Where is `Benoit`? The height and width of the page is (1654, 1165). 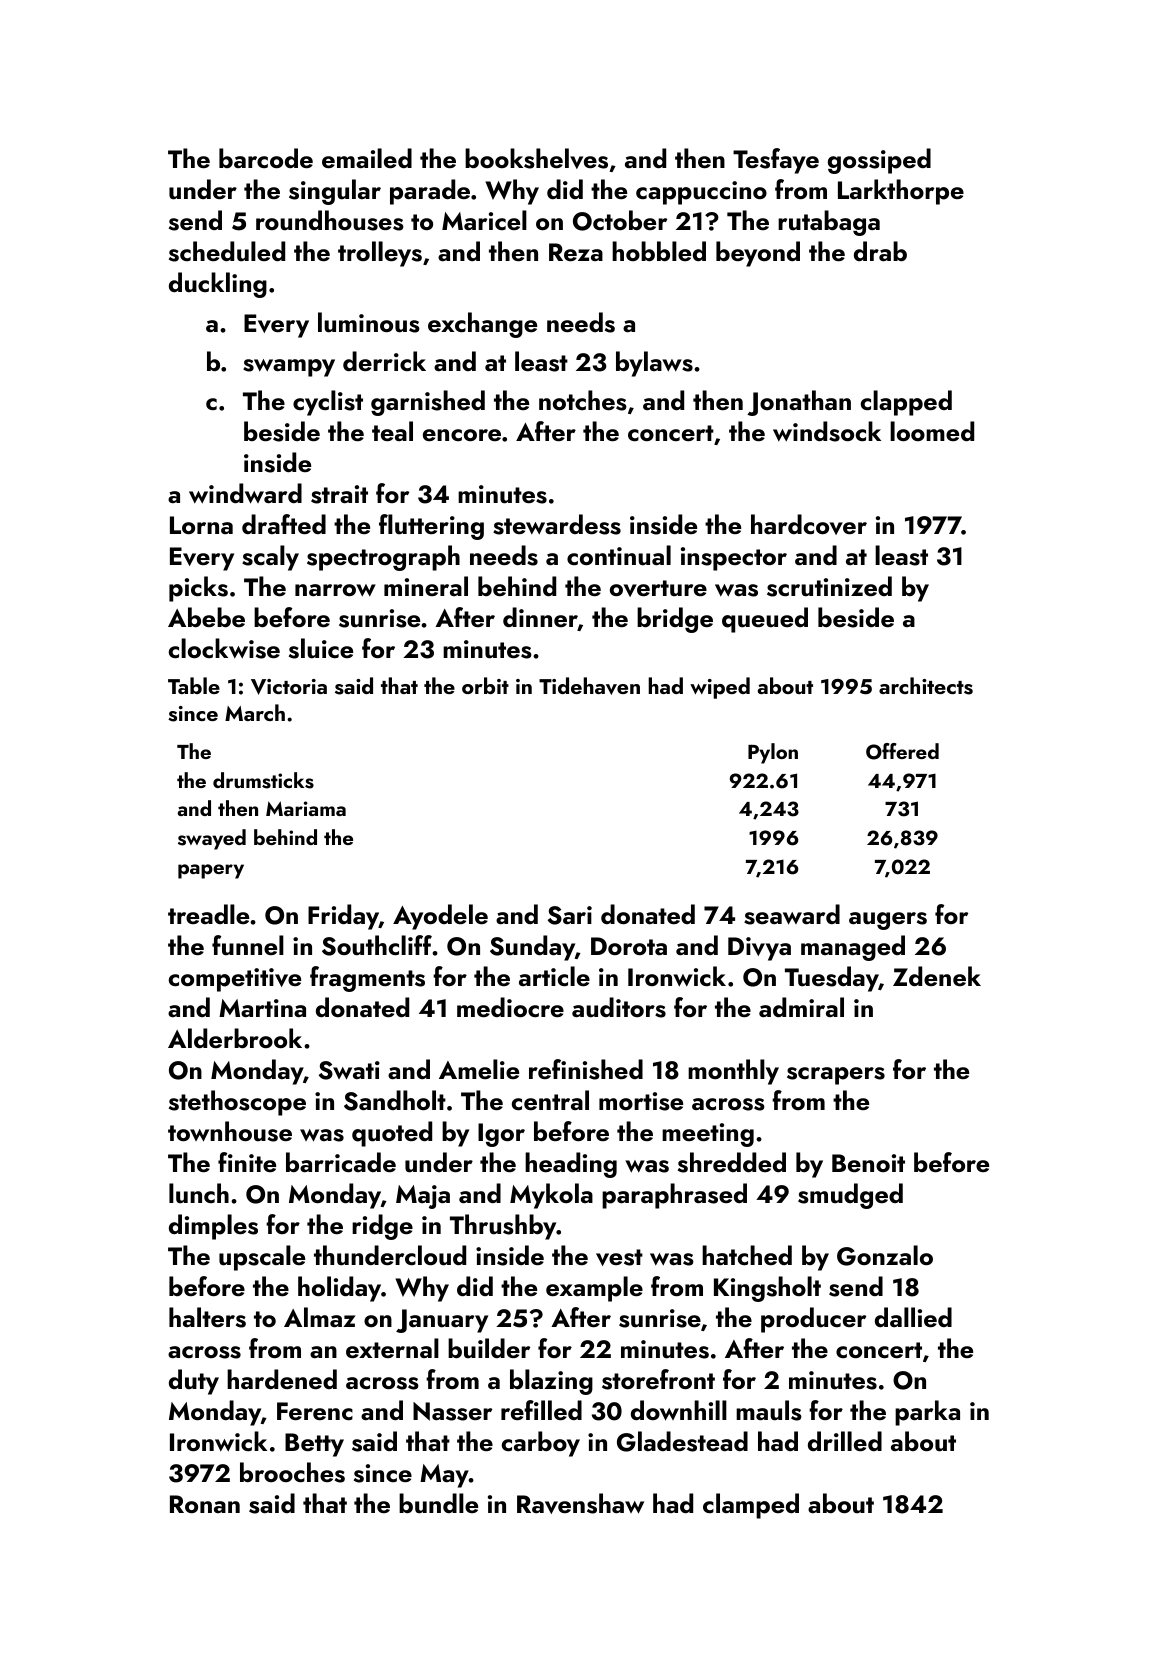
Benoit is located at coordinates (868, 1163).
